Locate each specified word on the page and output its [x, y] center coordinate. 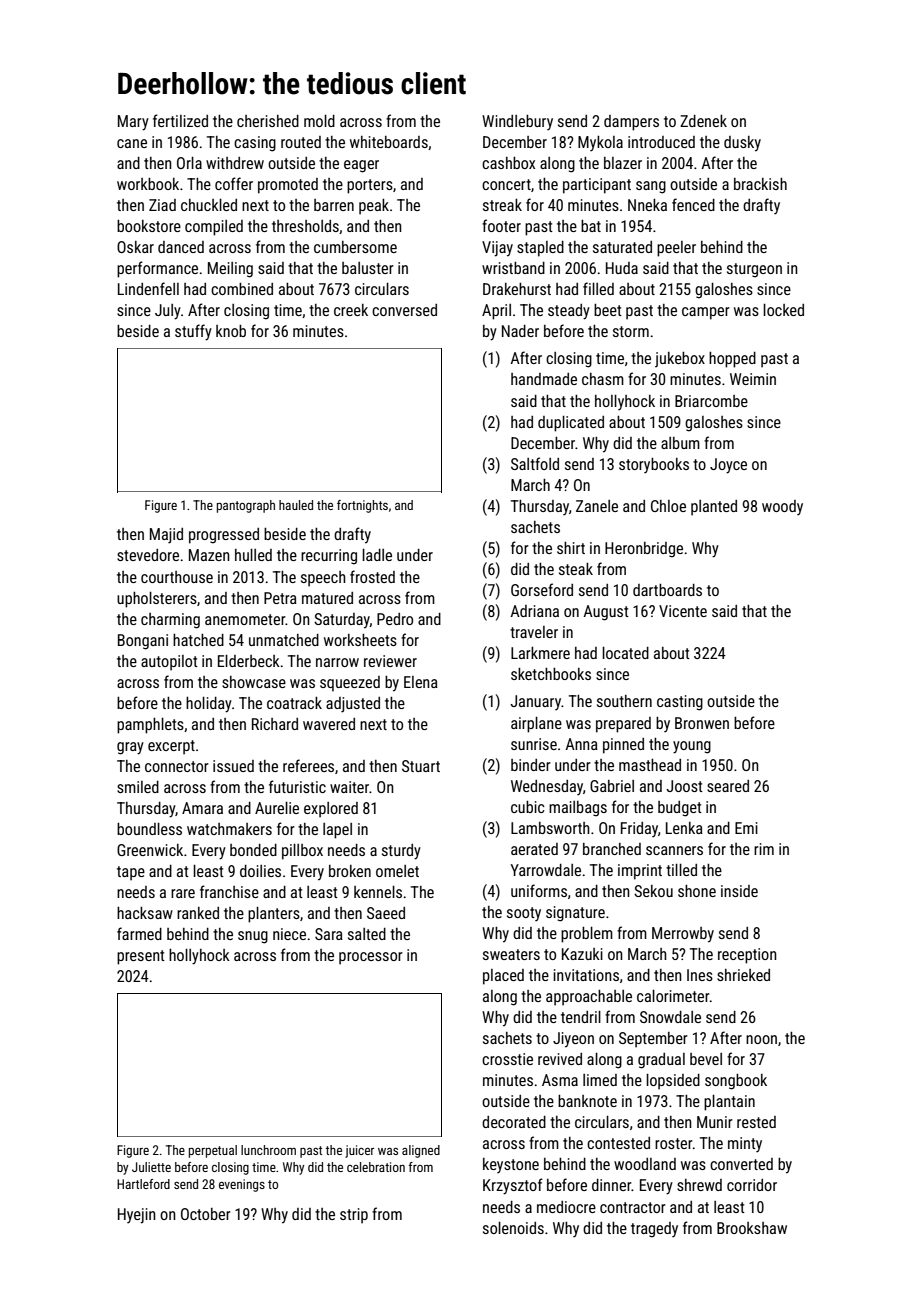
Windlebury [517, 122]
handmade [544, 379]
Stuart [421, 766]
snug [253, 937]
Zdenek [703, 121]
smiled [138, 787]
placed [503, 977]
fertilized [180, 120]
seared [728, 786]
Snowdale [670, 1017]
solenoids [513, 1228]
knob [231, 331]
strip [354, 1216]
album [680, 443]
